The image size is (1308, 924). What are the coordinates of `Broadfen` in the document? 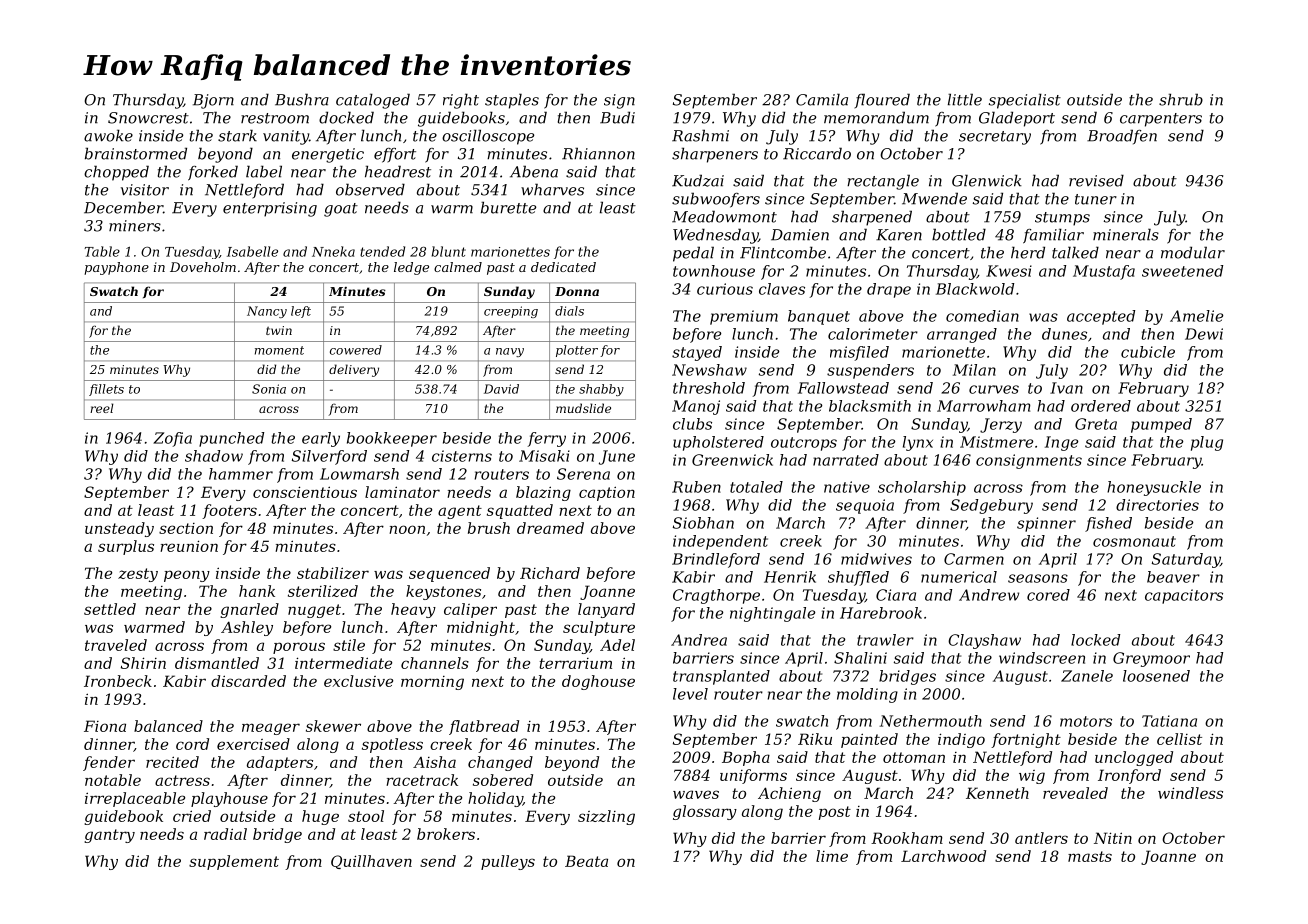 It's located at (1122, 137).
